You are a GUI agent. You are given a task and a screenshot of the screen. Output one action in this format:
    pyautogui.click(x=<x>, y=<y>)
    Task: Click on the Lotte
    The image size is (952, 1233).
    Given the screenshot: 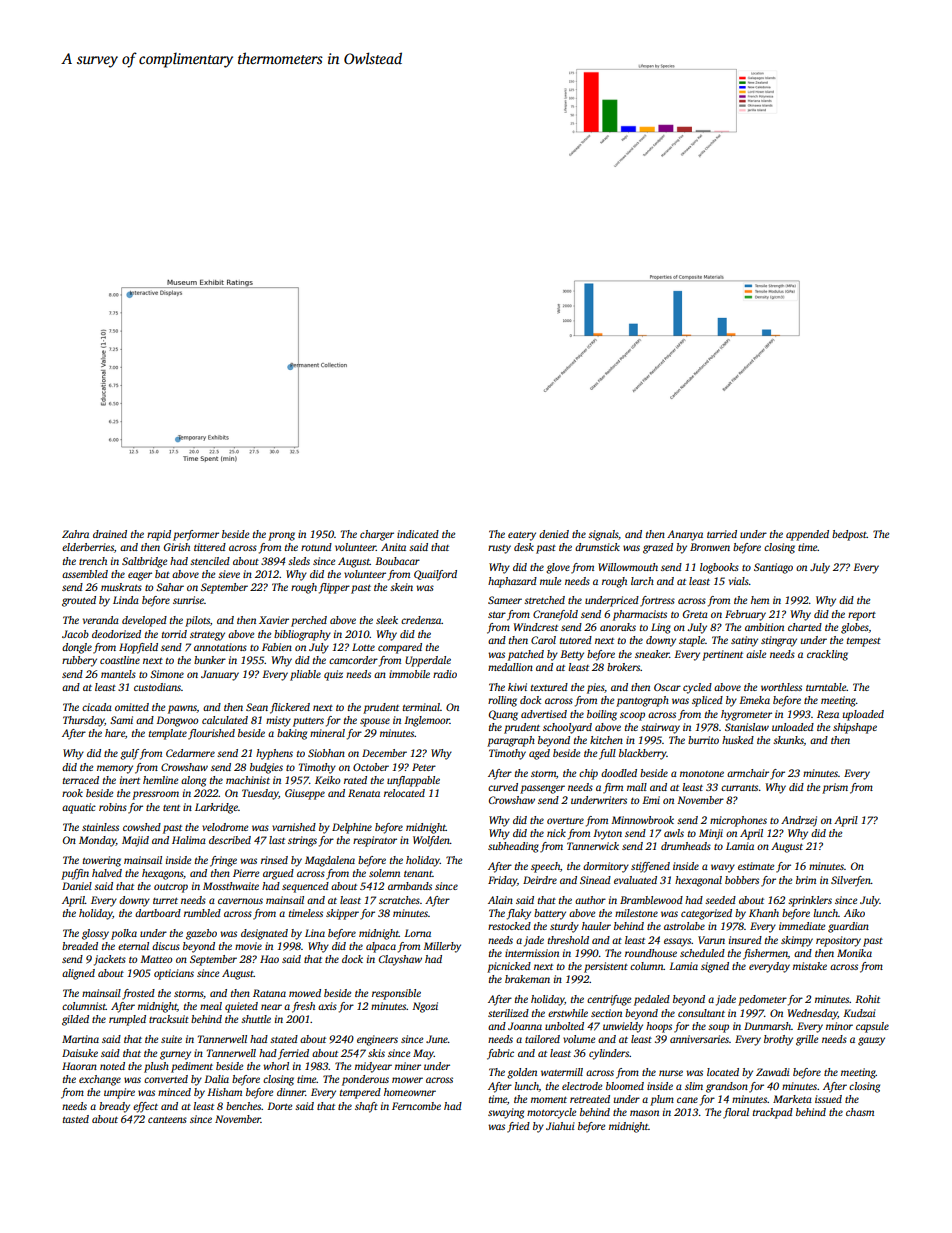 What is the action you would take?
    pyautogui.click(x=363, y=647)
